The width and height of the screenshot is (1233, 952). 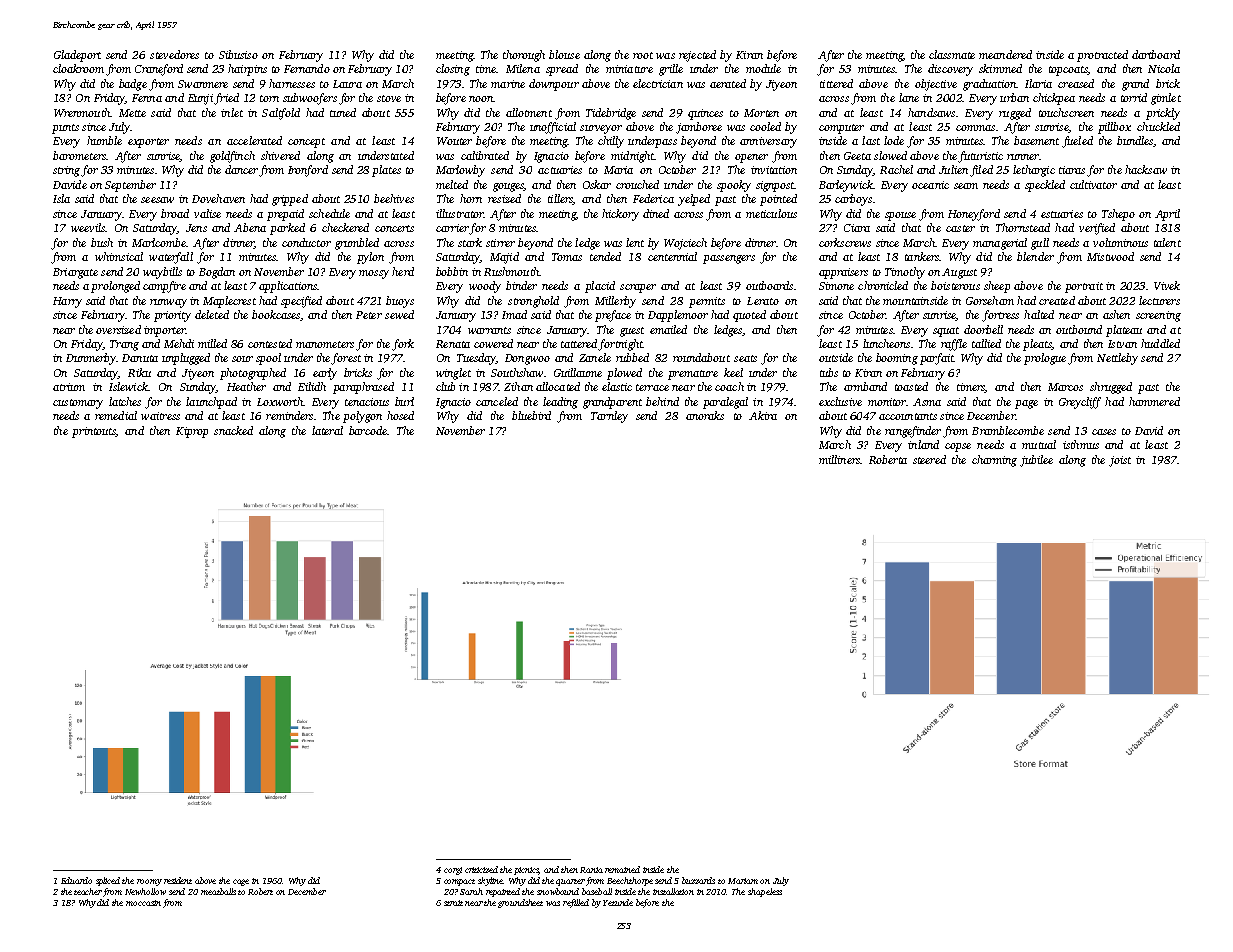 What do you see at coordinates (1166, 99) in the screenshot?
I see `gimlet` at bounding box center [1166, 99].
